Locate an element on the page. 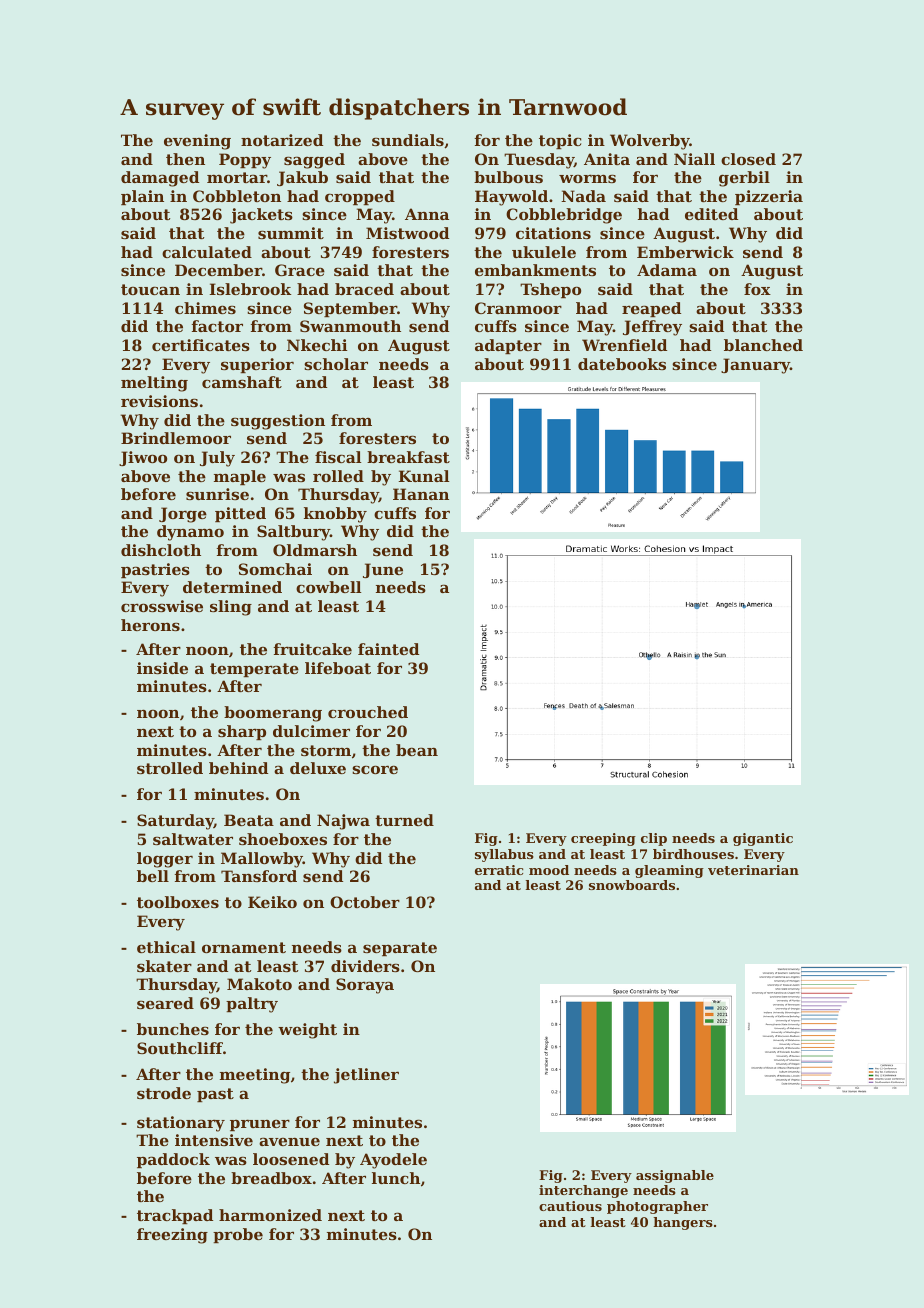 The height and width of the page is (1308, 924). evening is located at coordinates (197, 142).
